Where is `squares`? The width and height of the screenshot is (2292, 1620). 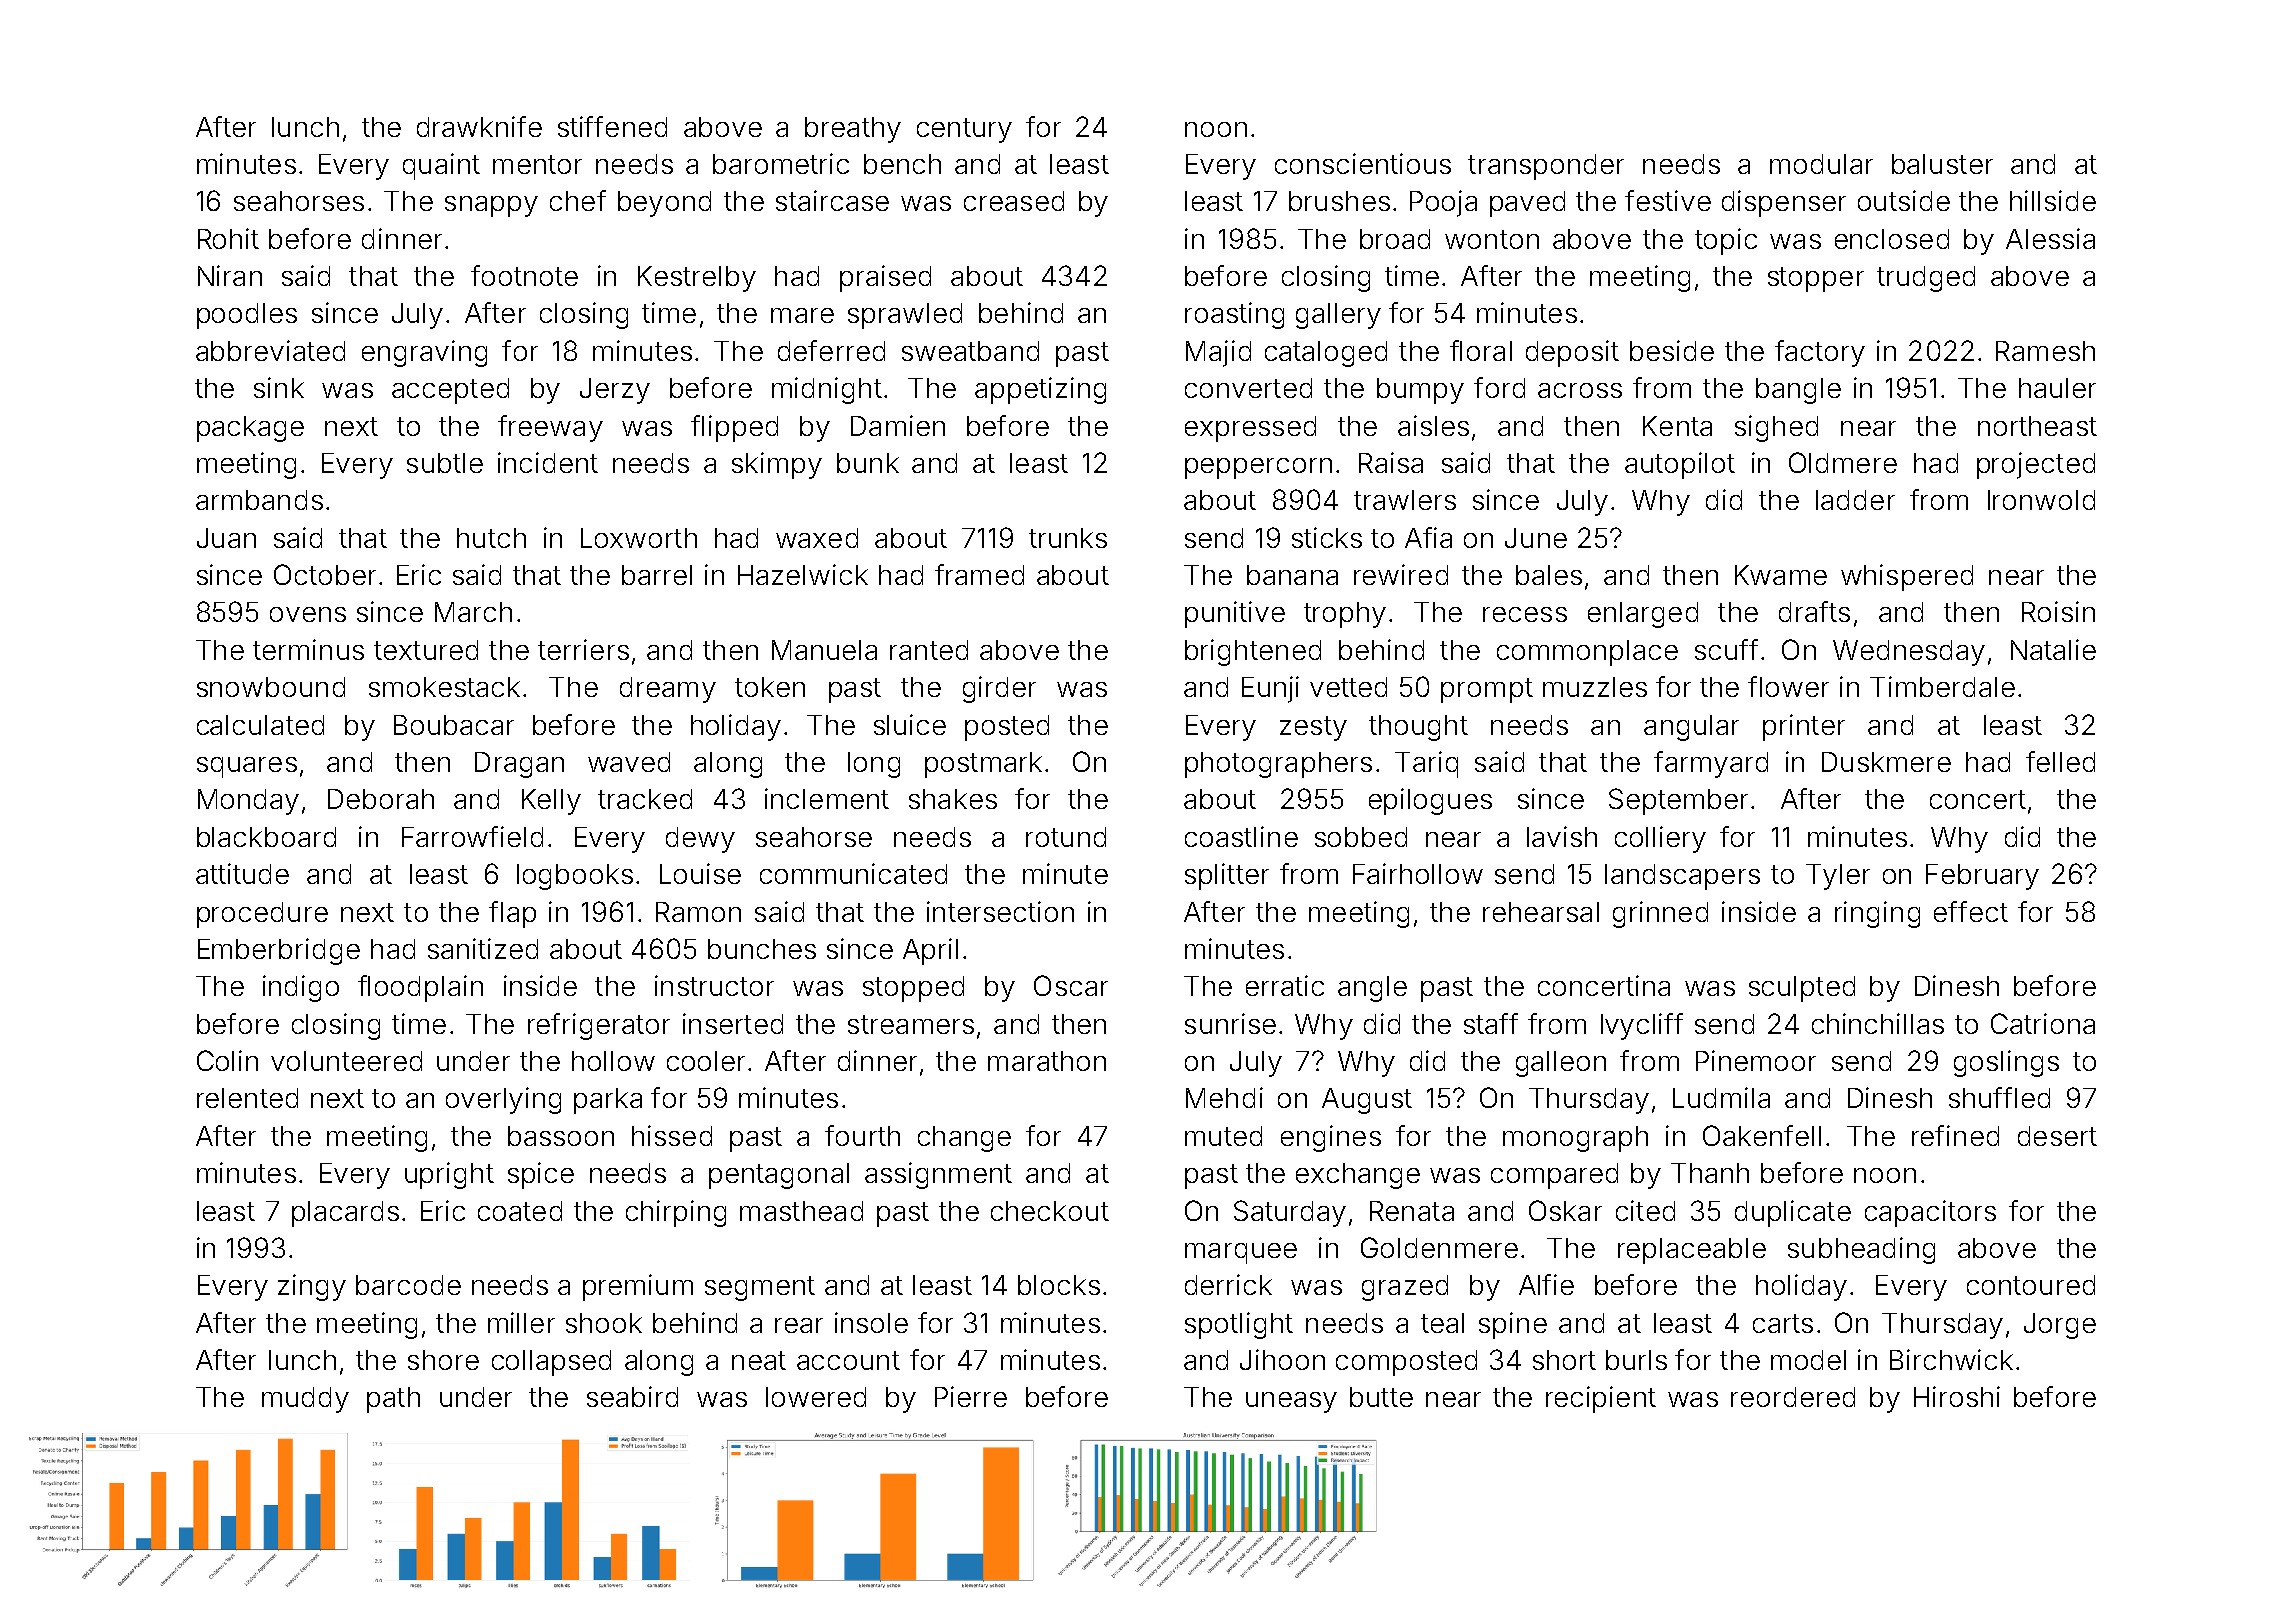 squares is located at coordinates (247, 767).
